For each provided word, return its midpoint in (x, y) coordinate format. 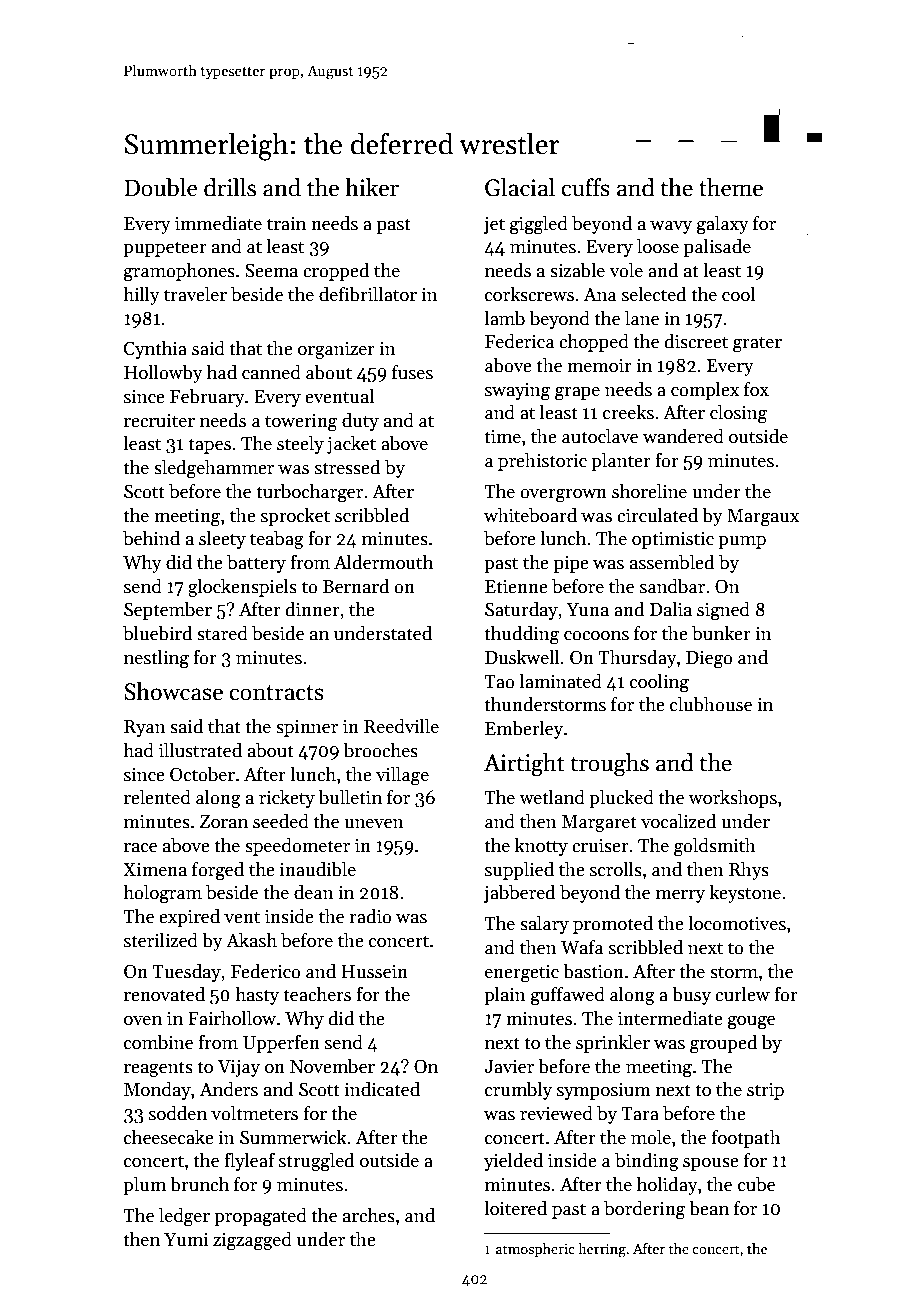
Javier (509, 1067)
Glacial (520, 187)
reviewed (556, 1113)
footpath (746, 1139)
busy (691, 996)
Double (160, 187)
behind (151, 538)
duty (360, 422)
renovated (164, 994)
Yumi (186, 1240)
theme (731, 187)
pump (742, 542)
